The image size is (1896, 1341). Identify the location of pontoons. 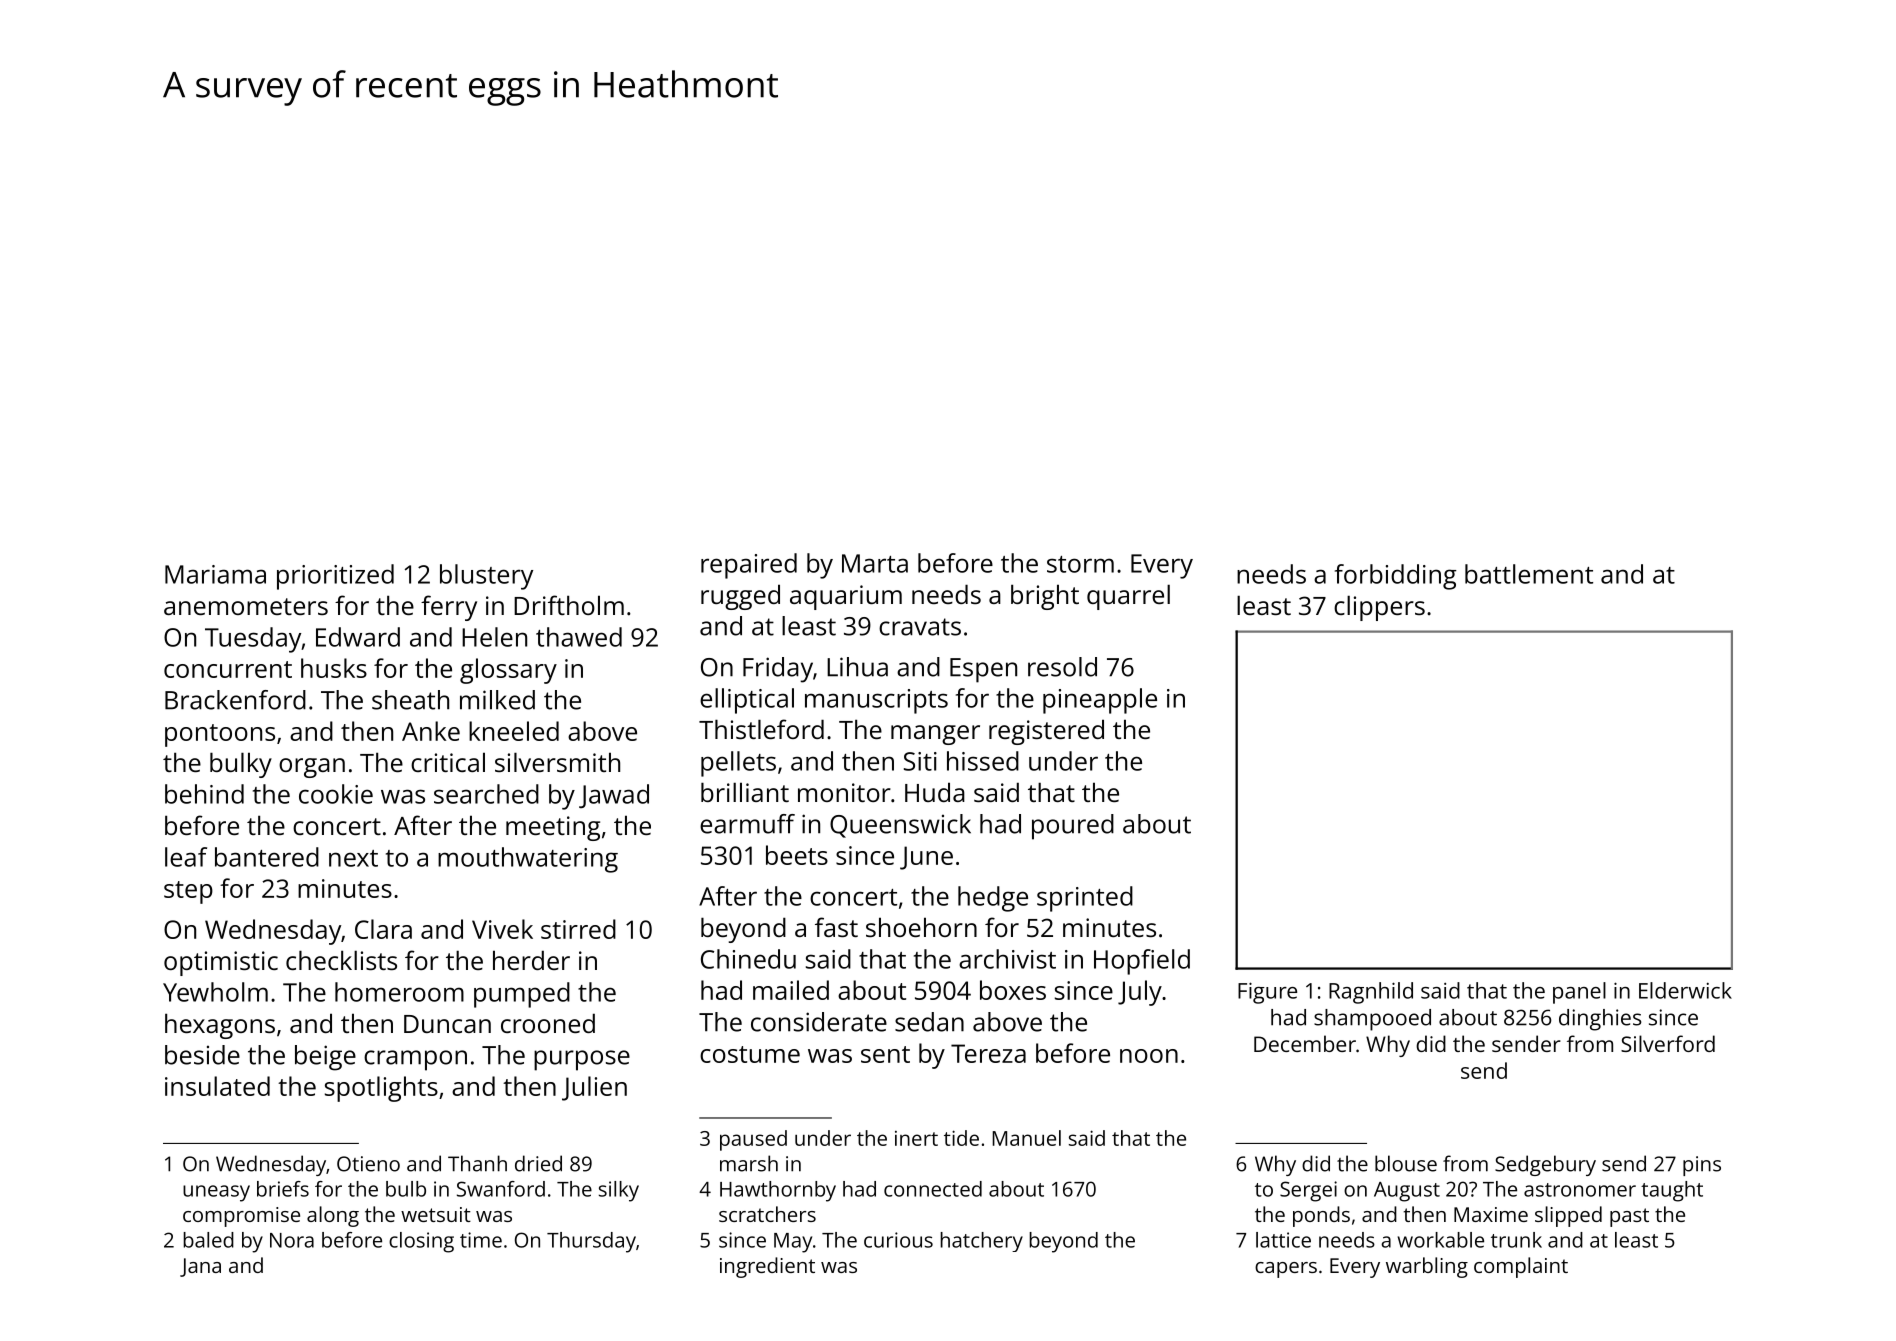
(220, 735).
